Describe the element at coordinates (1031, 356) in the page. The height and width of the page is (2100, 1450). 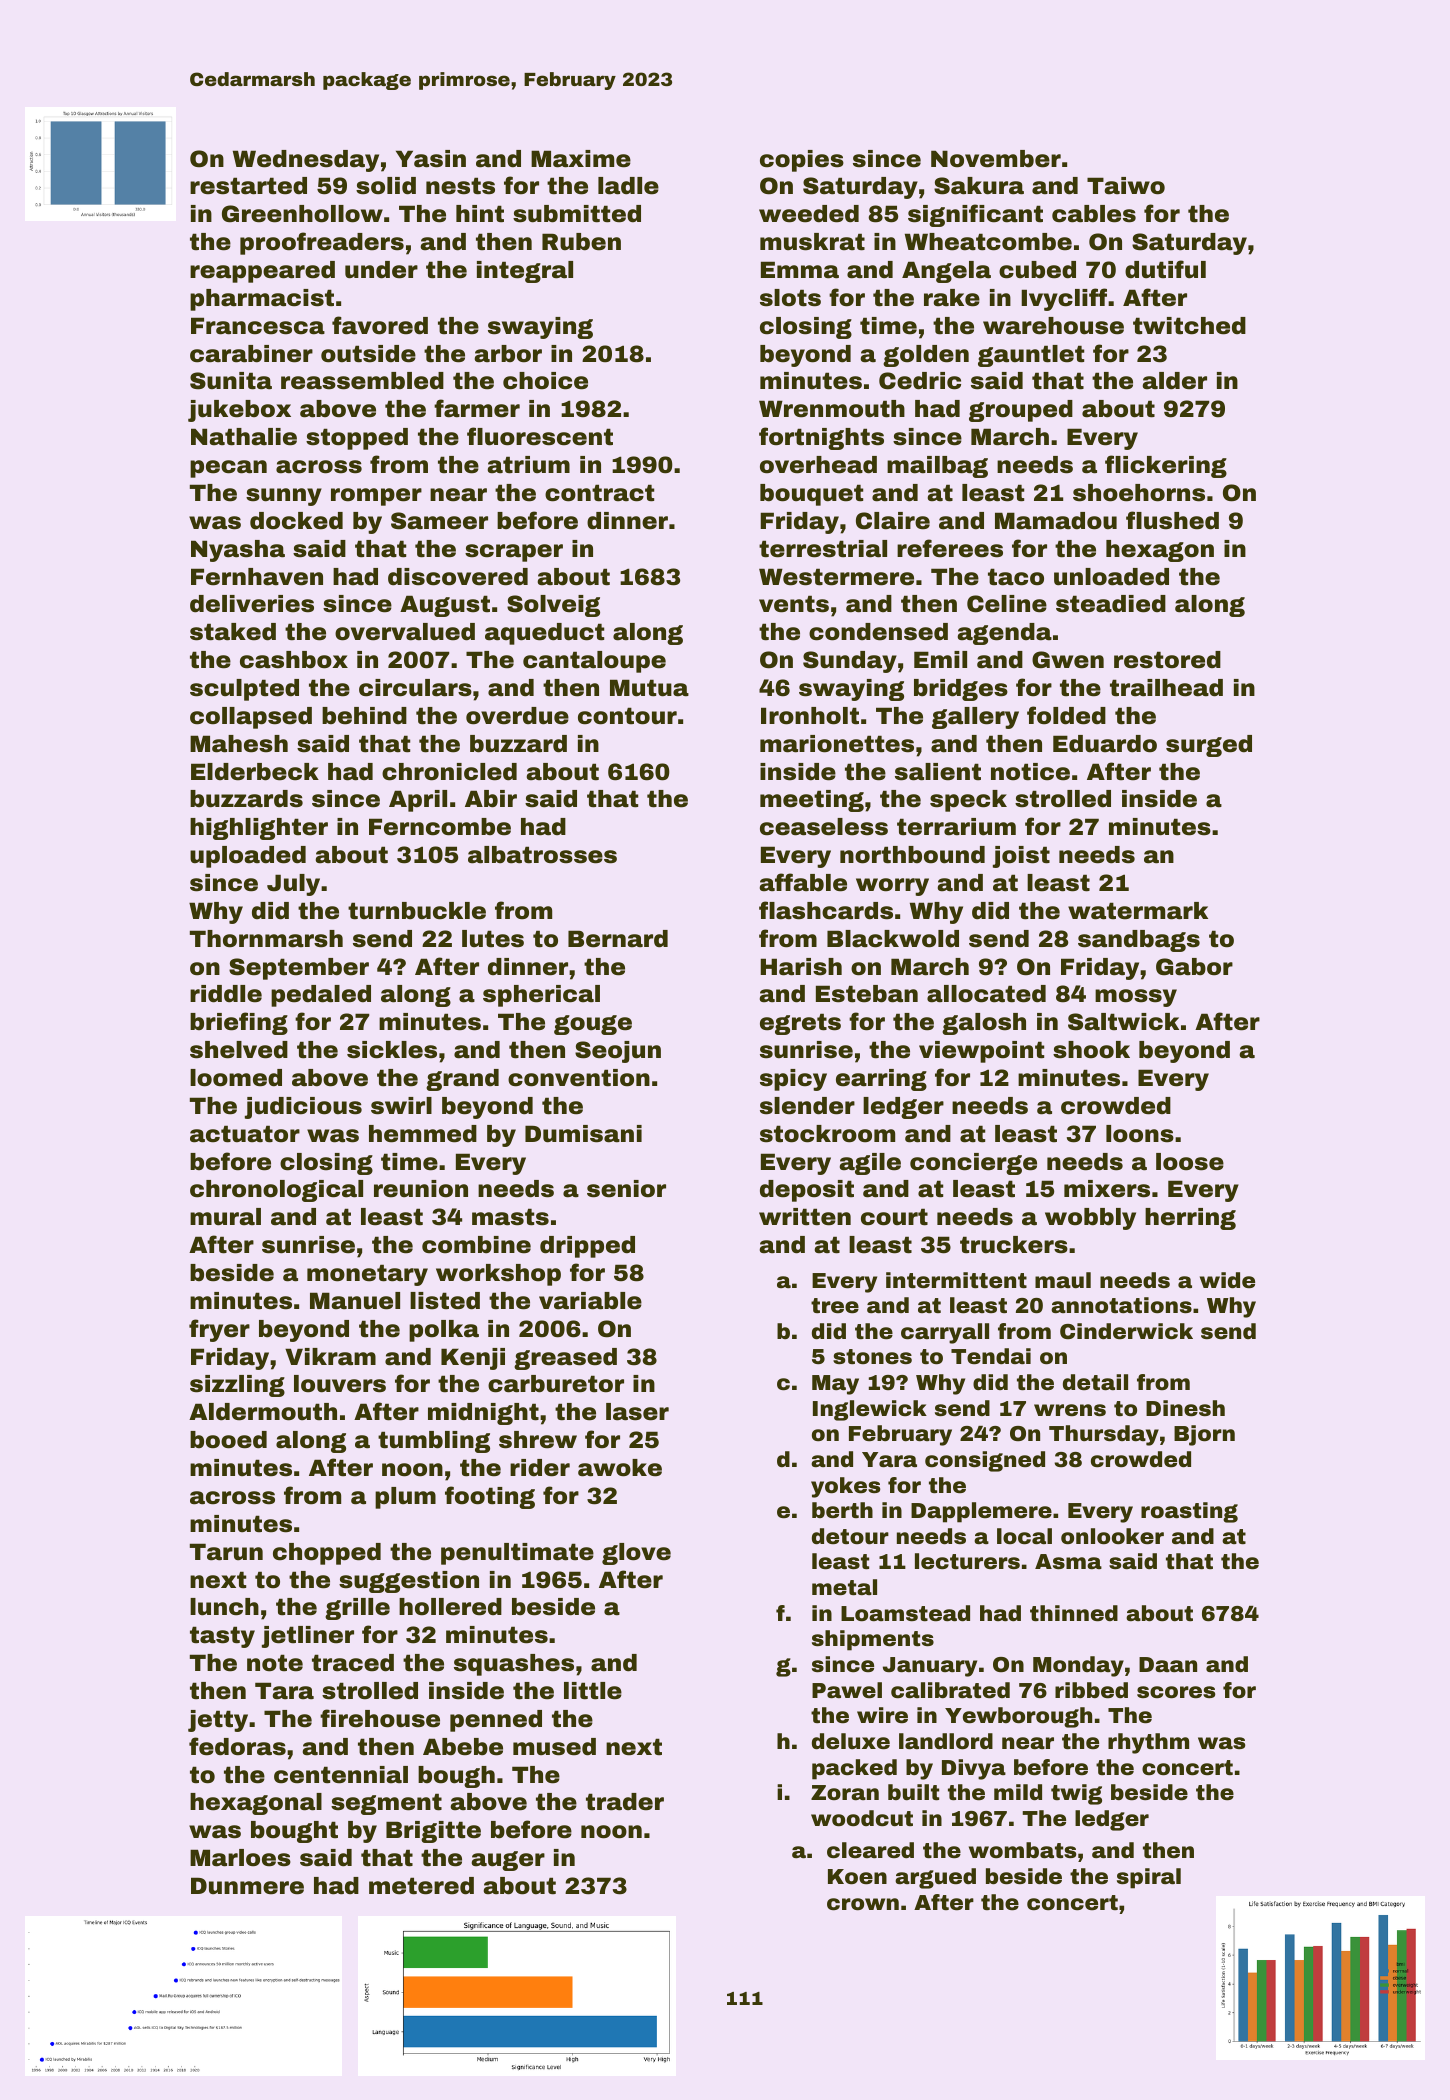
I see `gauntlet` at that location.
